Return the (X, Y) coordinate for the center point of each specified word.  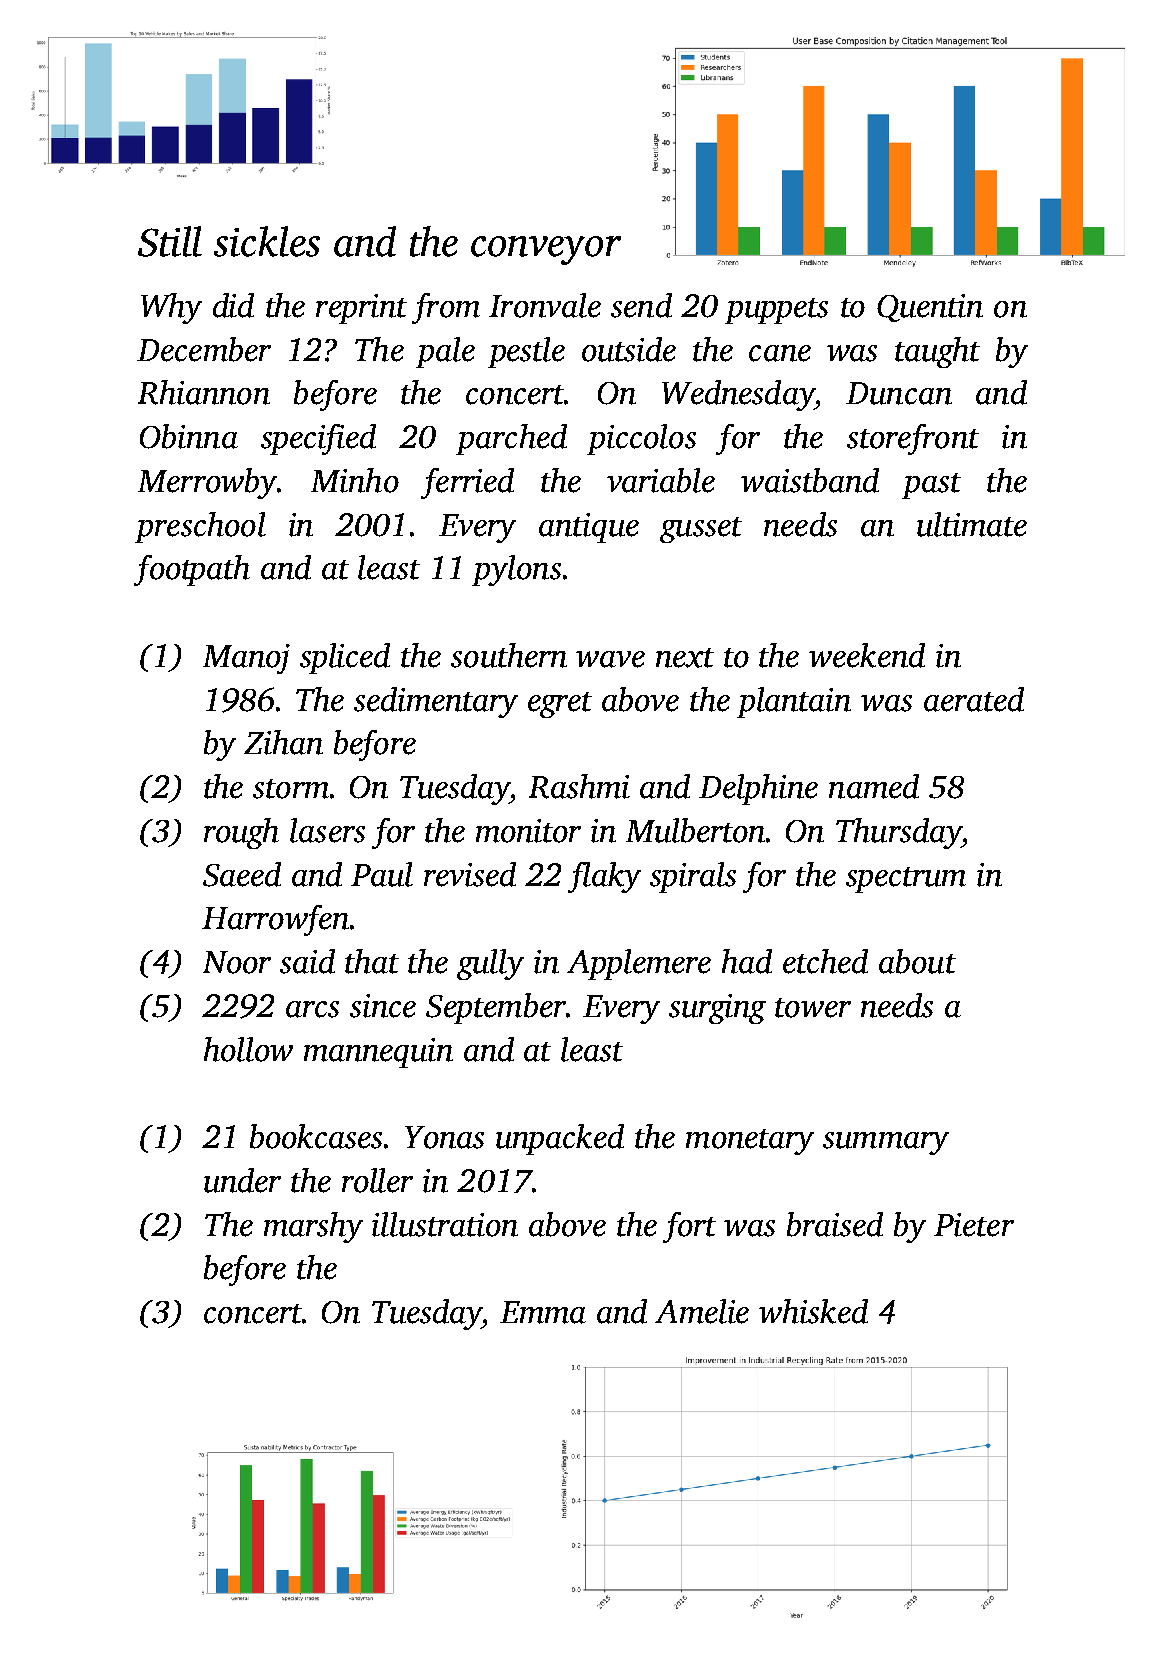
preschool (200, 527)
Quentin (930, 308)
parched (511, 439)
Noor (237, 962)
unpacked (560, 1139)
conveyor (546, 250)
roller (377, 1180)
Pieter (974, 1225)
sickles (267, 241)
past (931, 486)
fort (689, 1227)
